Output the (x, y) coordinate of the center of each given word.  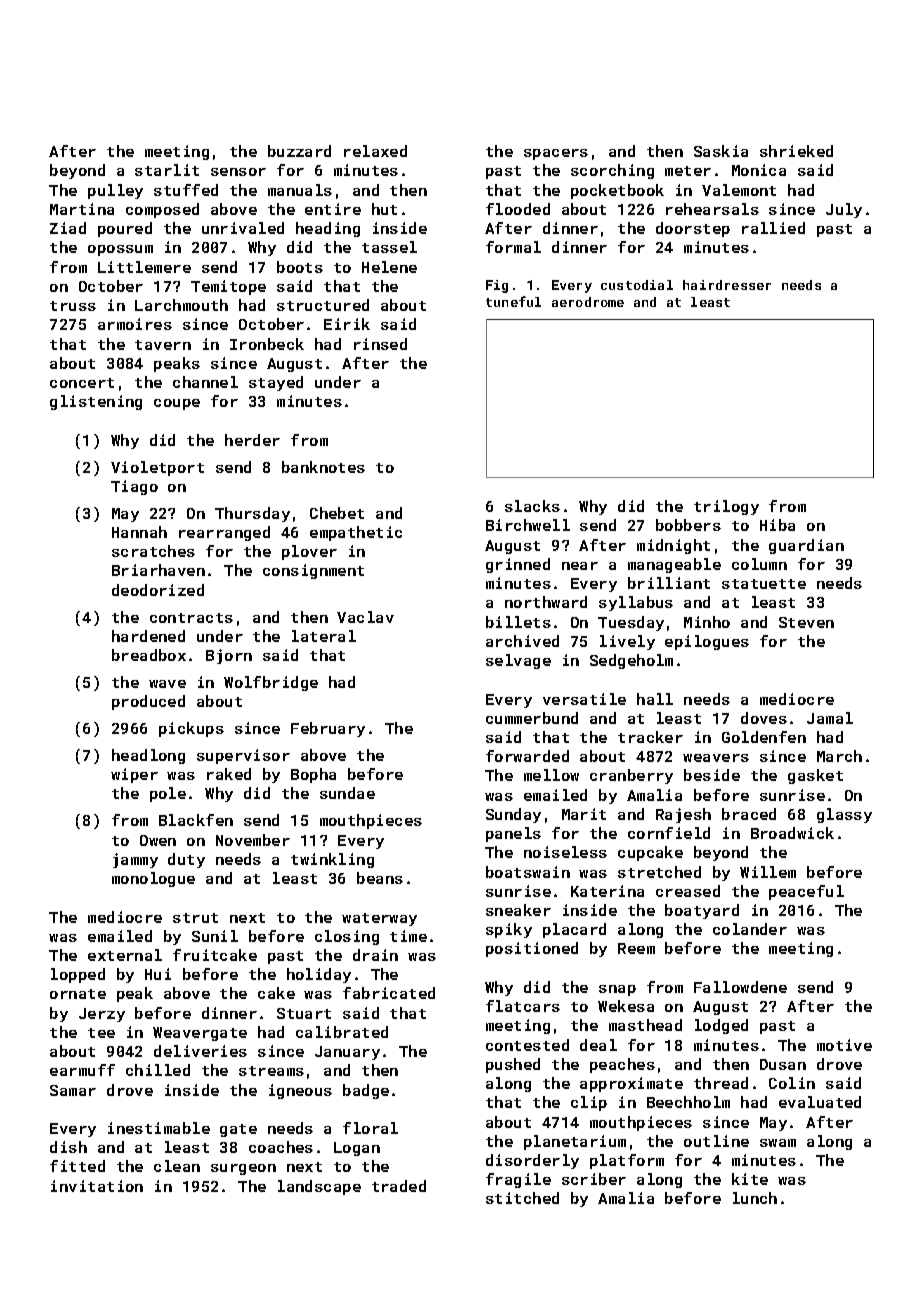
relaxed (375, 151)
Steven (806, 622)
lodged (721, 1026)
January (347, 1053)
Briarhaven (158, 570)
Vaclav (365, 617)
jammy (135, 860)
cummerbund (532, 718)
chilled (158, 1070)
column (759, 564)
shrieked (796, 151)
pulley (115, 191)
